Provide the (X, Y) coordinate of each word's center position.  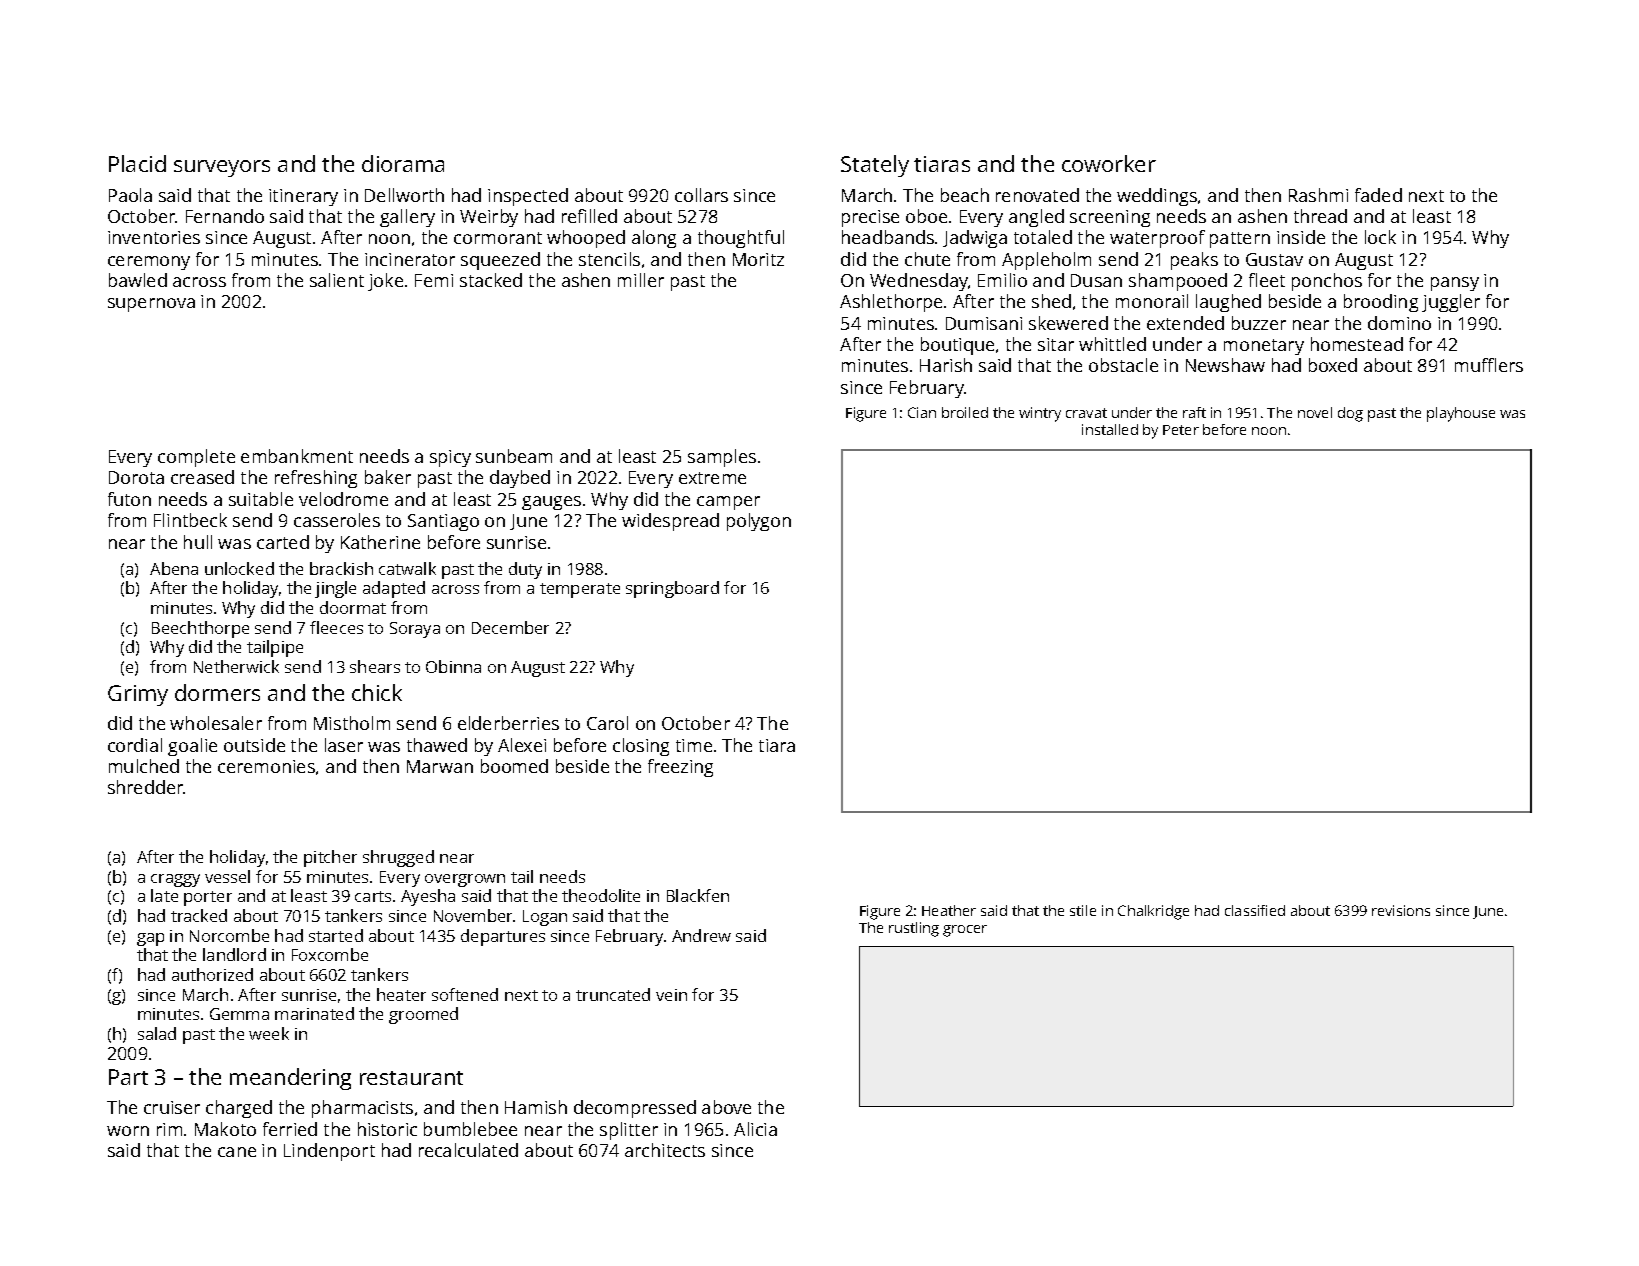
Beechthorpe (200, 629)
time (694, 745)
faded (1378, 195)
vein (671, 995)
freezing (680, 768)
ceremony (149, 263)
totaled (1043, 237)
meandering (290, 1079)
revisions (1401, 910)
